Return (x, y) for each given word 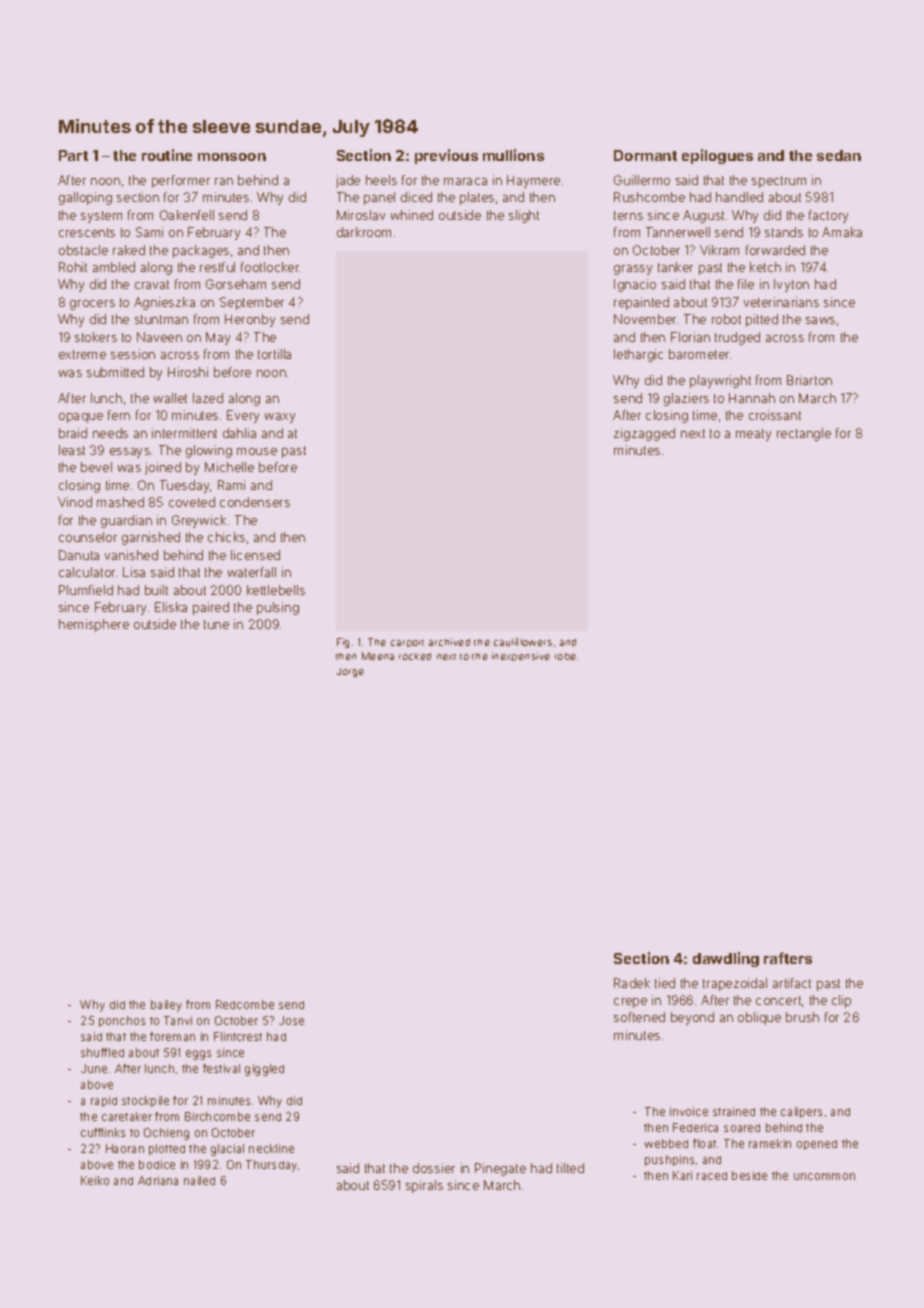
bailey (166, 1006)
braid (73, 433)
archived (449, 642)
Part (73, 155)
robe (565, 656)
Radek (632, 983)
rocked (415, 656)
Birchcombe (217, 1116)
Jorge (350, 672)
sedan (839, 155)
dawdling (726, 959)
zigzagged (644, 434)
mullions (513, 155)
